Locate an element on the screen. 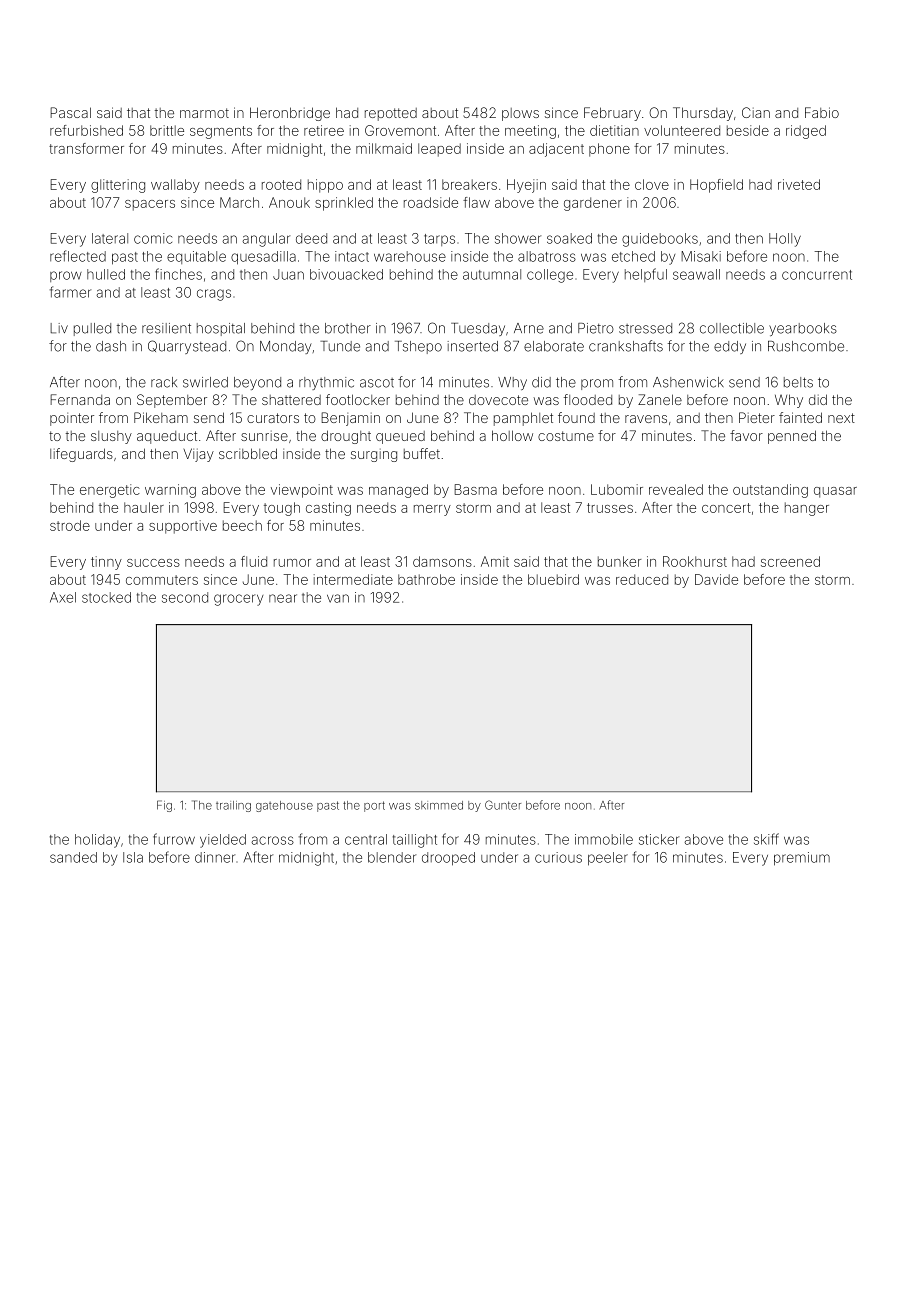 This screenshot has width=908, height=1316. van is located at coordinates (338, 598).
